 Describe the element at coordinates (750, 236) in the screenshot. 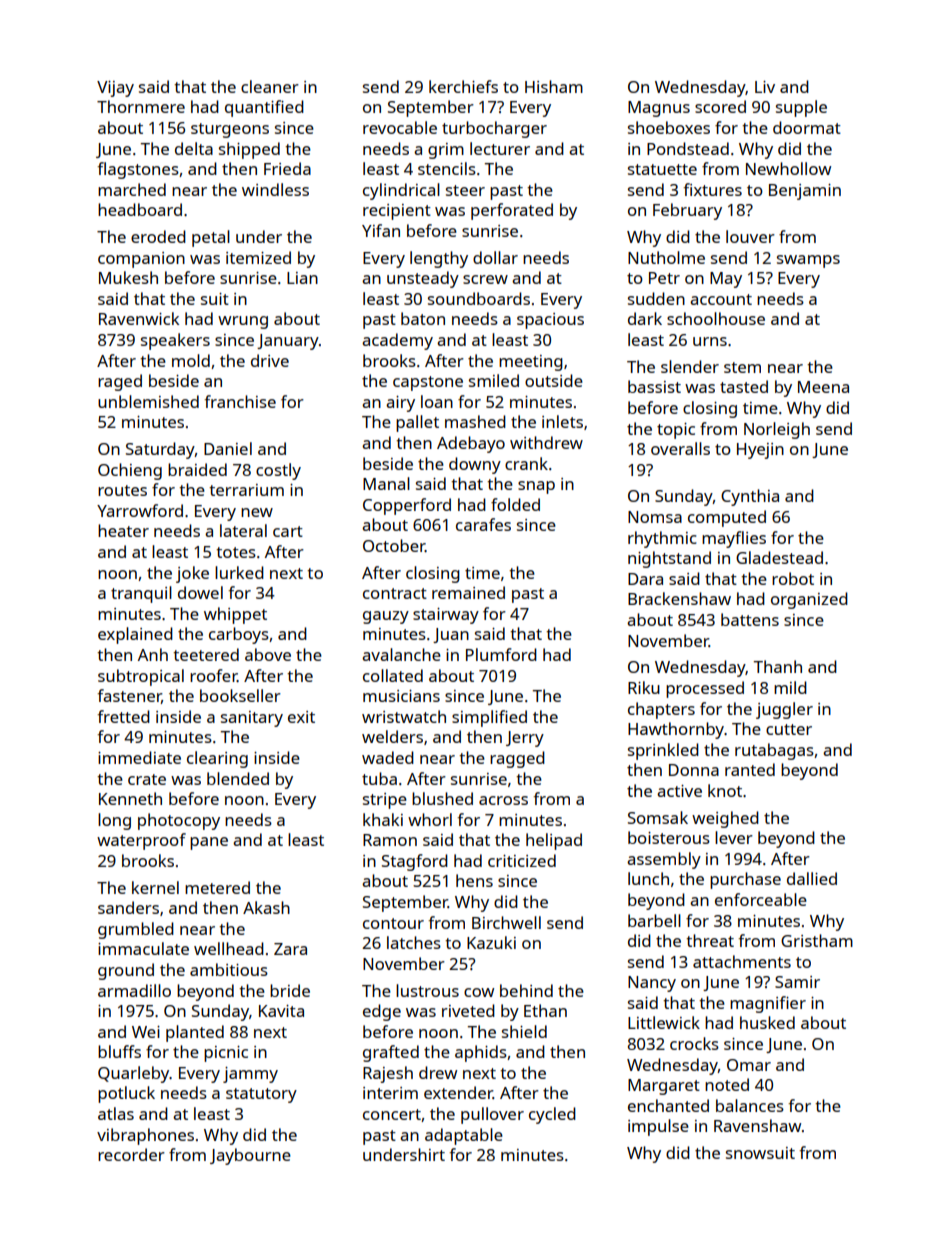

I see `louver` at that location.
